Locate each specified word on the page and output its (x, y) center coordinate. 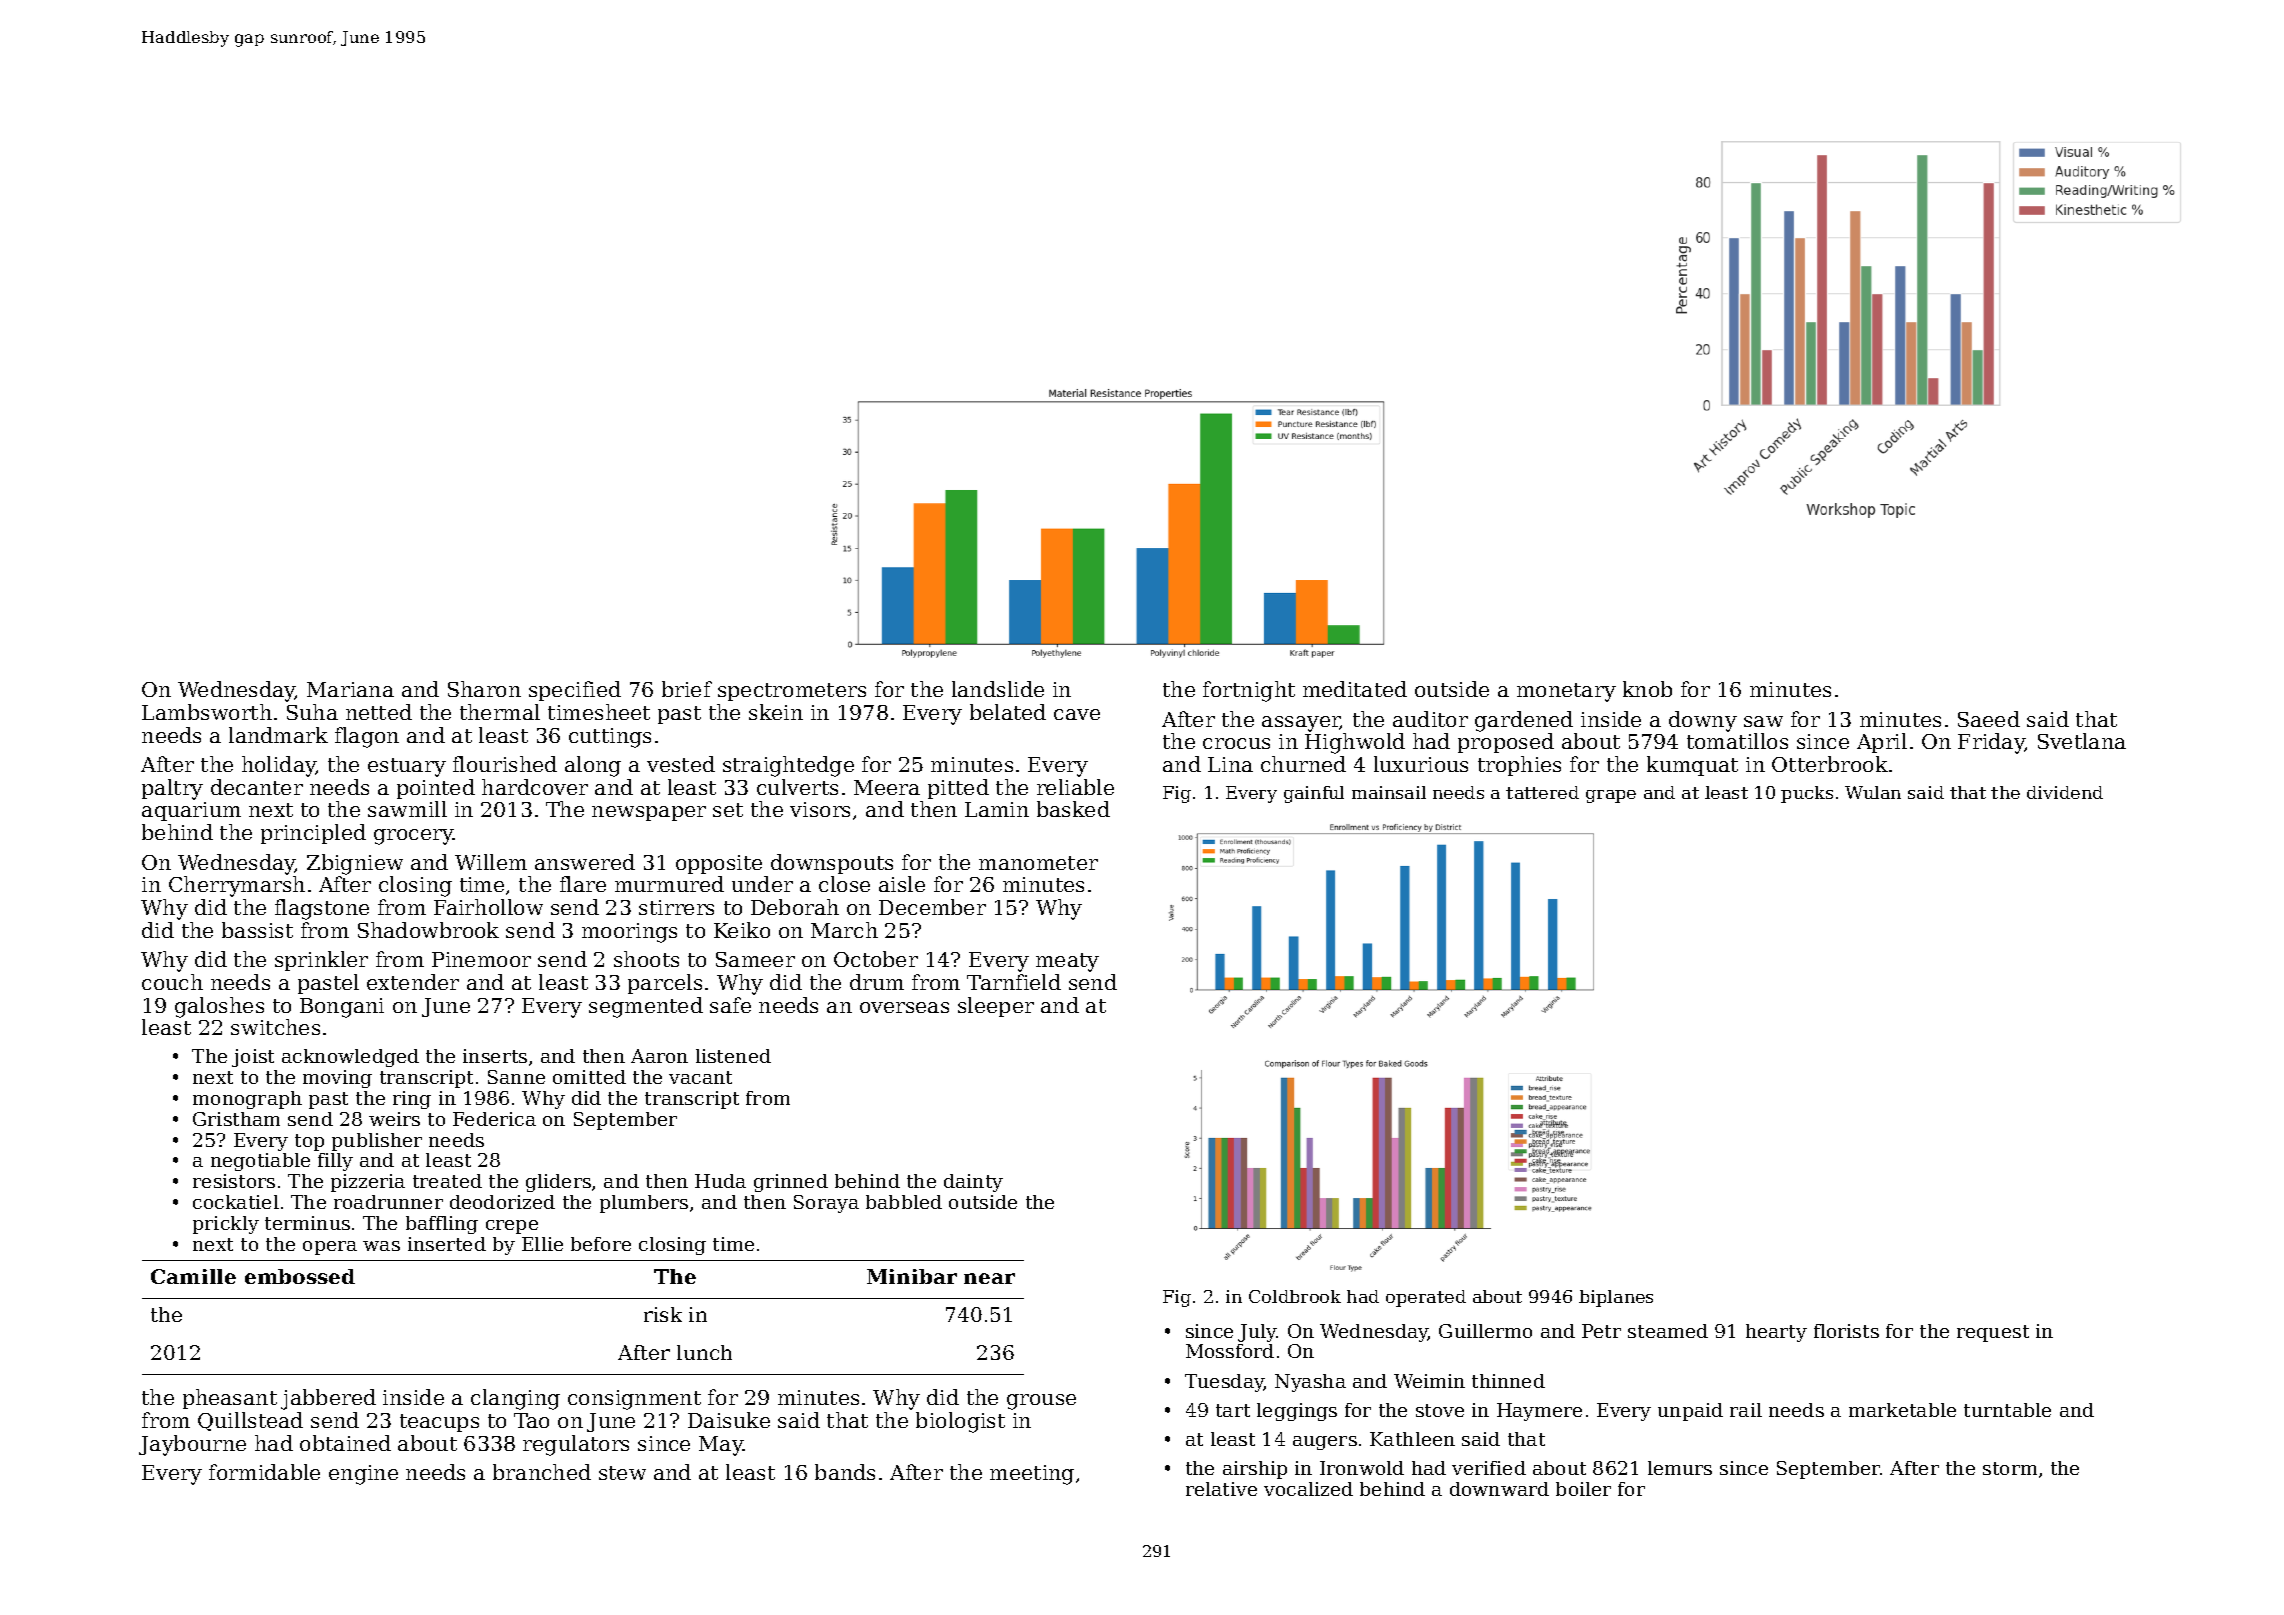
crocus (1236, 743)
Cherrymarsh (237, 886)
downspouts (832, 864)
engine (363, 1475)
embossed (300, 1276)
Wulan (1873, 792)
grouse (1041, 1402)
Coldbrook (1295, 1296)
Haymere (1539, 1412)
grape (1611, 796)
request (1993, 1333)
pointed (436, 789)
